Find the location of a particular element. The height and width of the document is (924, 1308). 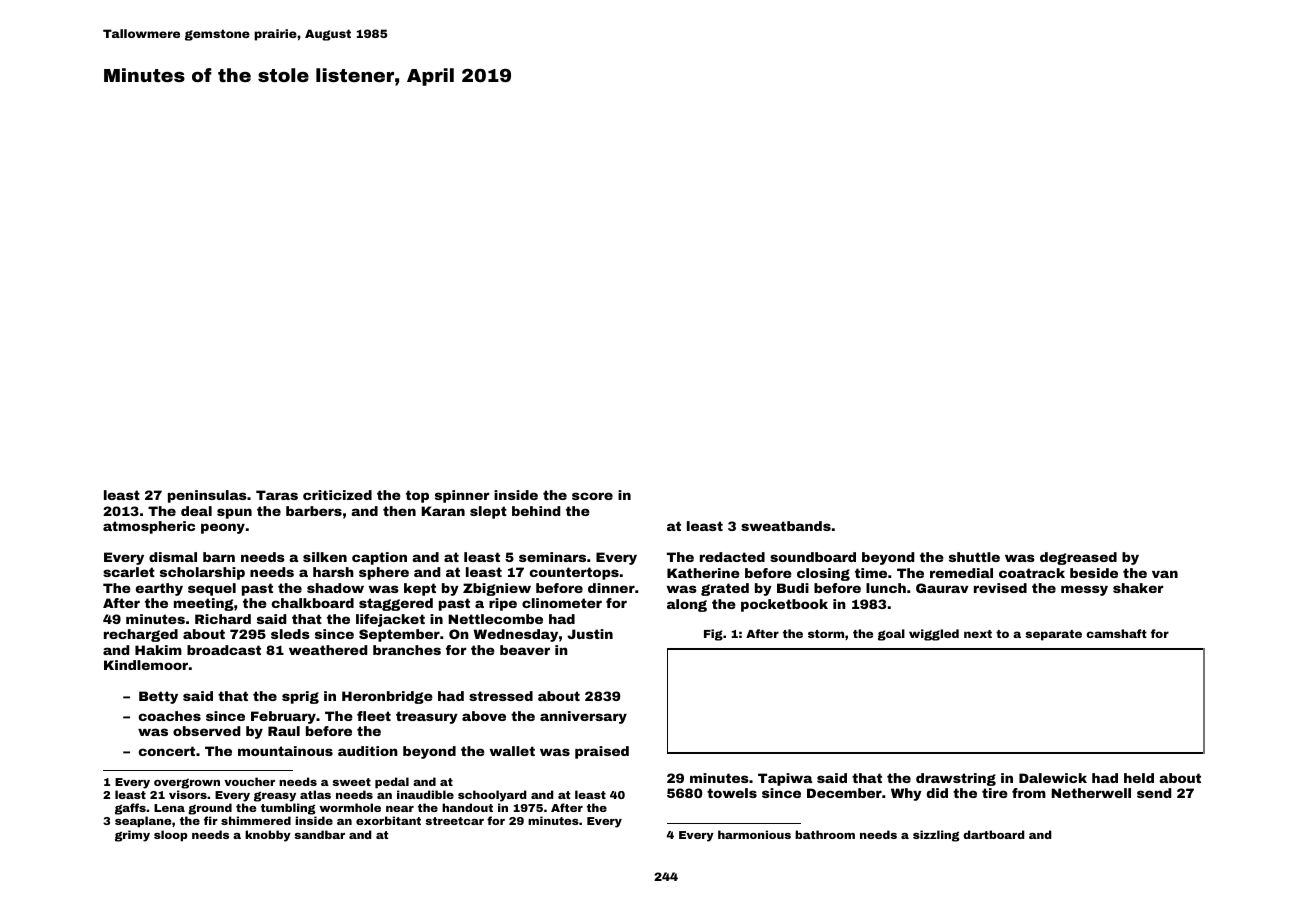

degreased is located at coordinates (1078, 558).
